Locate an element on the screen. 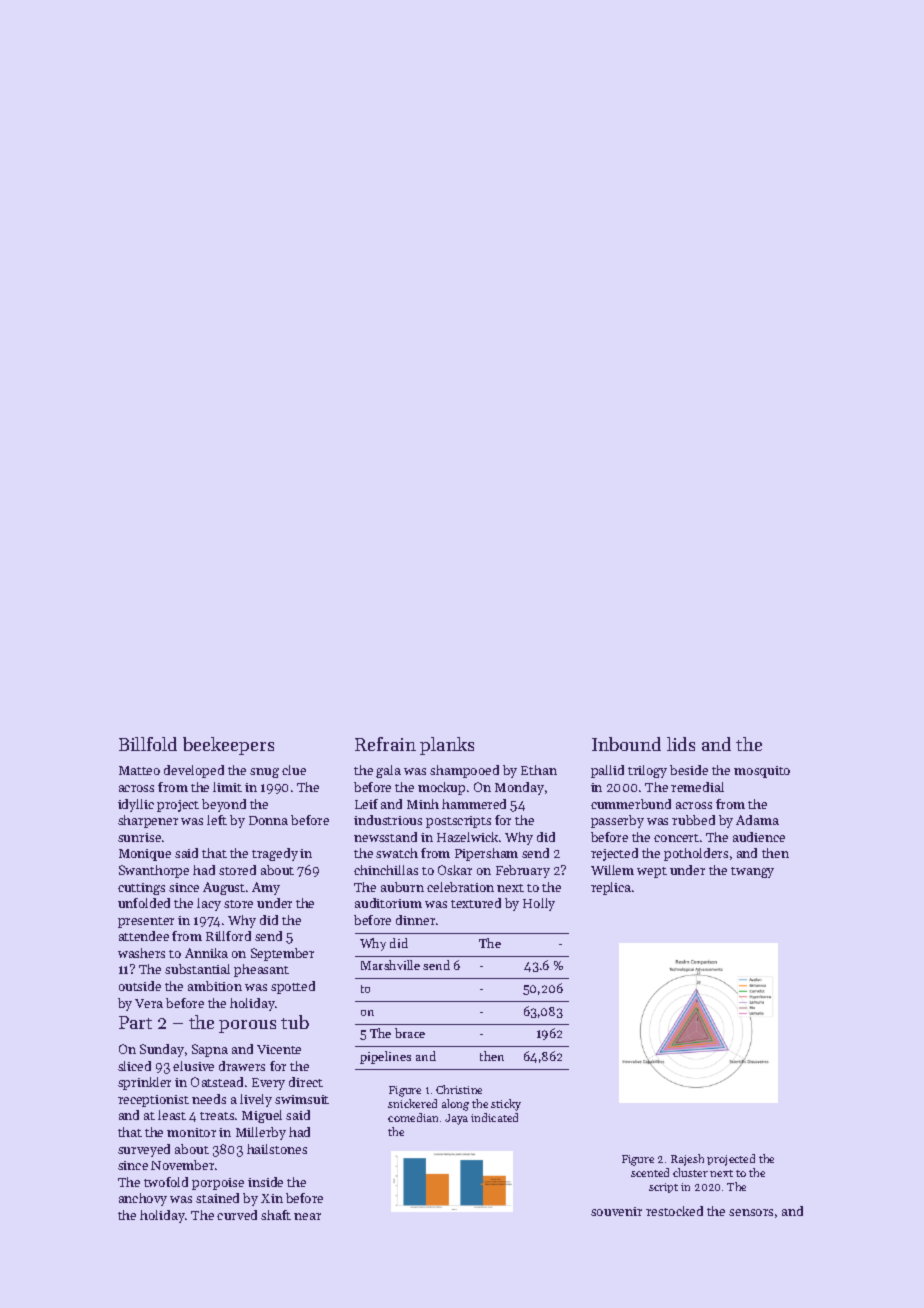 The image size is (924, 1308). sticky is located at coordinates (506, 1105).
